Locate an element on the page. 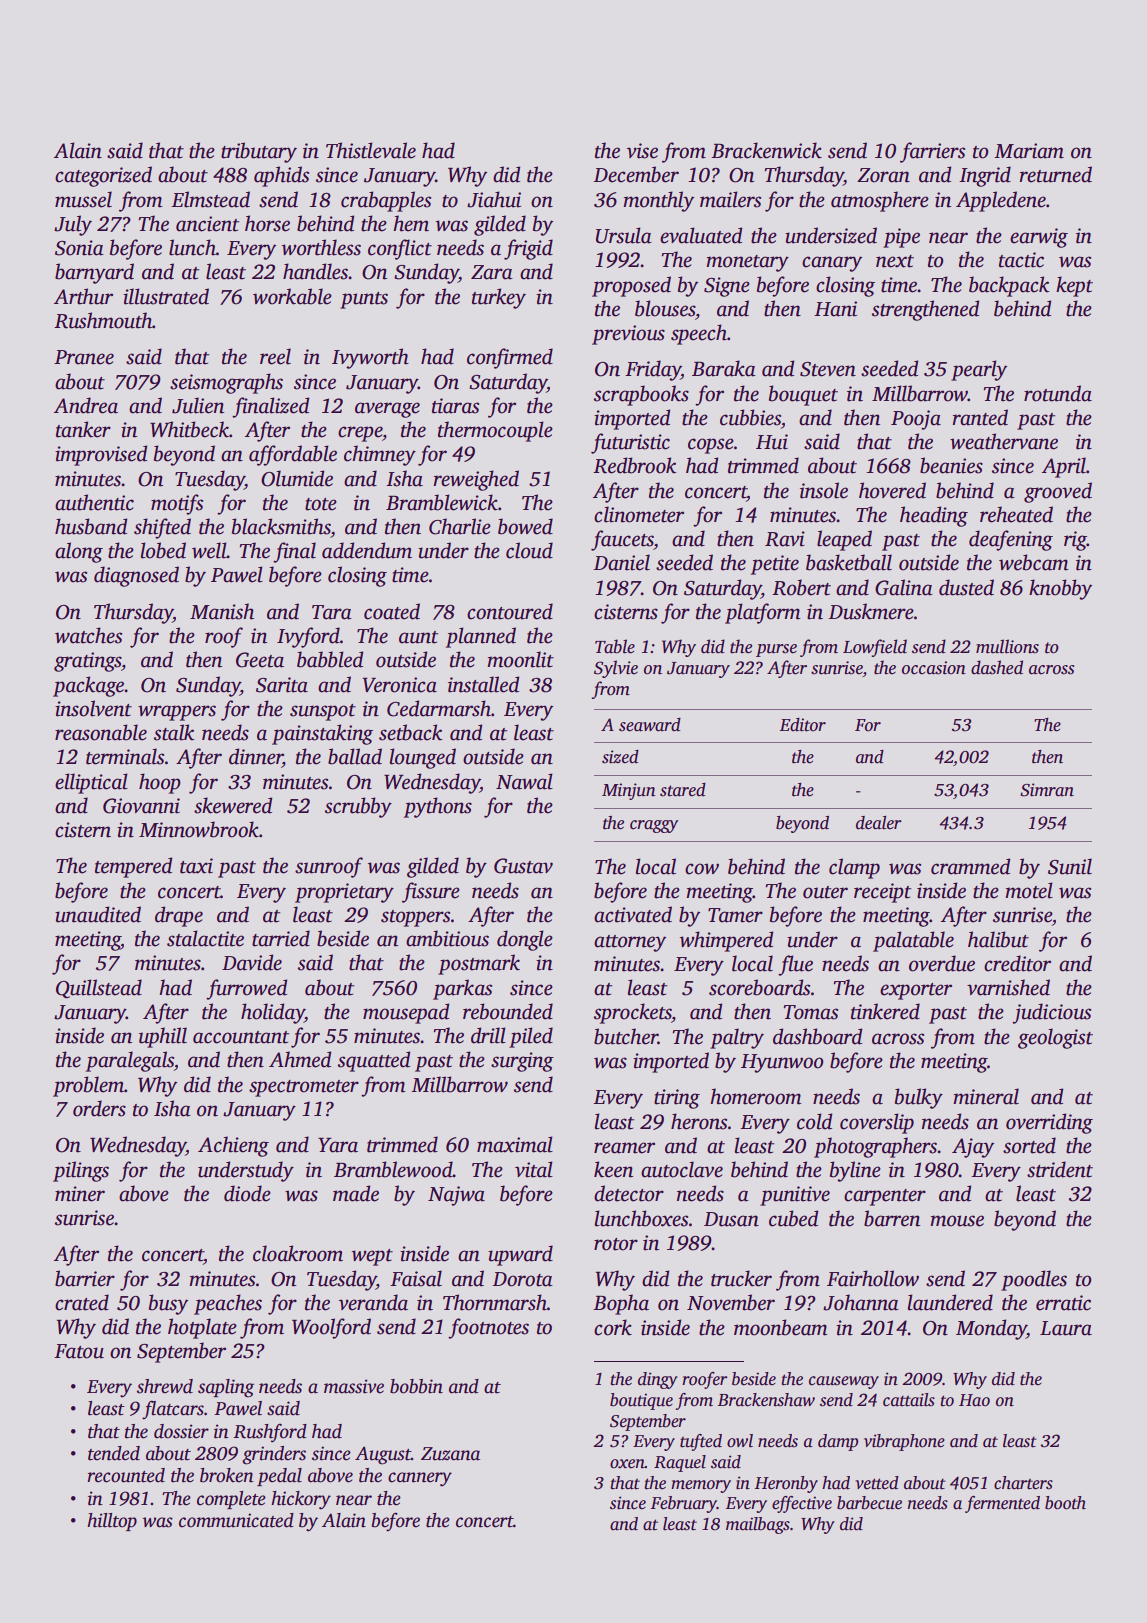 This page has height=1623, width=1147. Arthur is located at coordinates (83, 296).
